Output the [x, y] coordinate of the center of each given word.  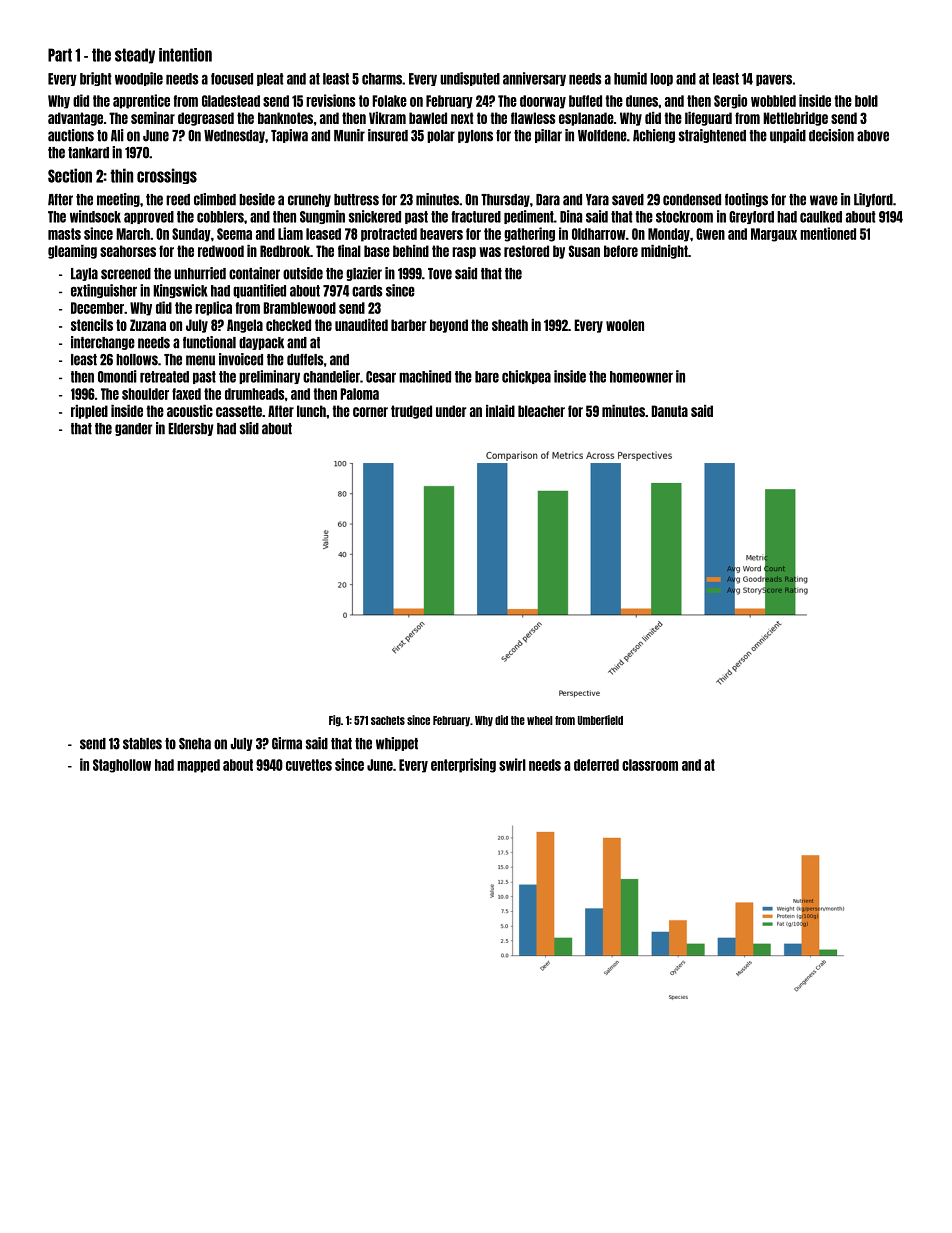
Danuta [669, 411]
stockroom [684, 217]
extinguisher [104, 291]
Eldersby [191, 429]
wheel [540, 720]
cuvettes [309, 765]
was [490, 252]
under [451, 411]
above [873, 136]
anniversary [534, 79]
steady [135, 56]
